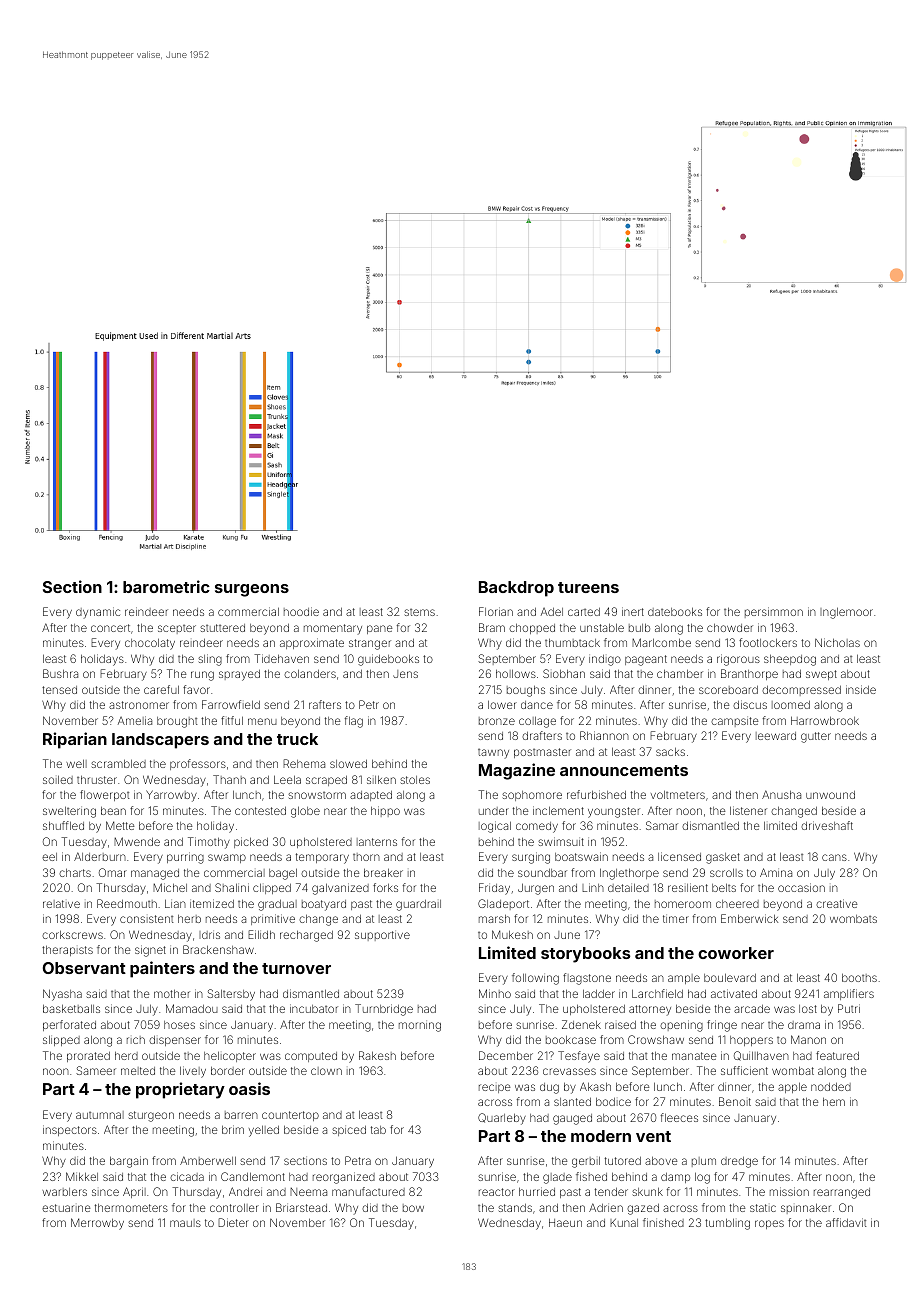  I want to click on slowed, so click(348, 764).
